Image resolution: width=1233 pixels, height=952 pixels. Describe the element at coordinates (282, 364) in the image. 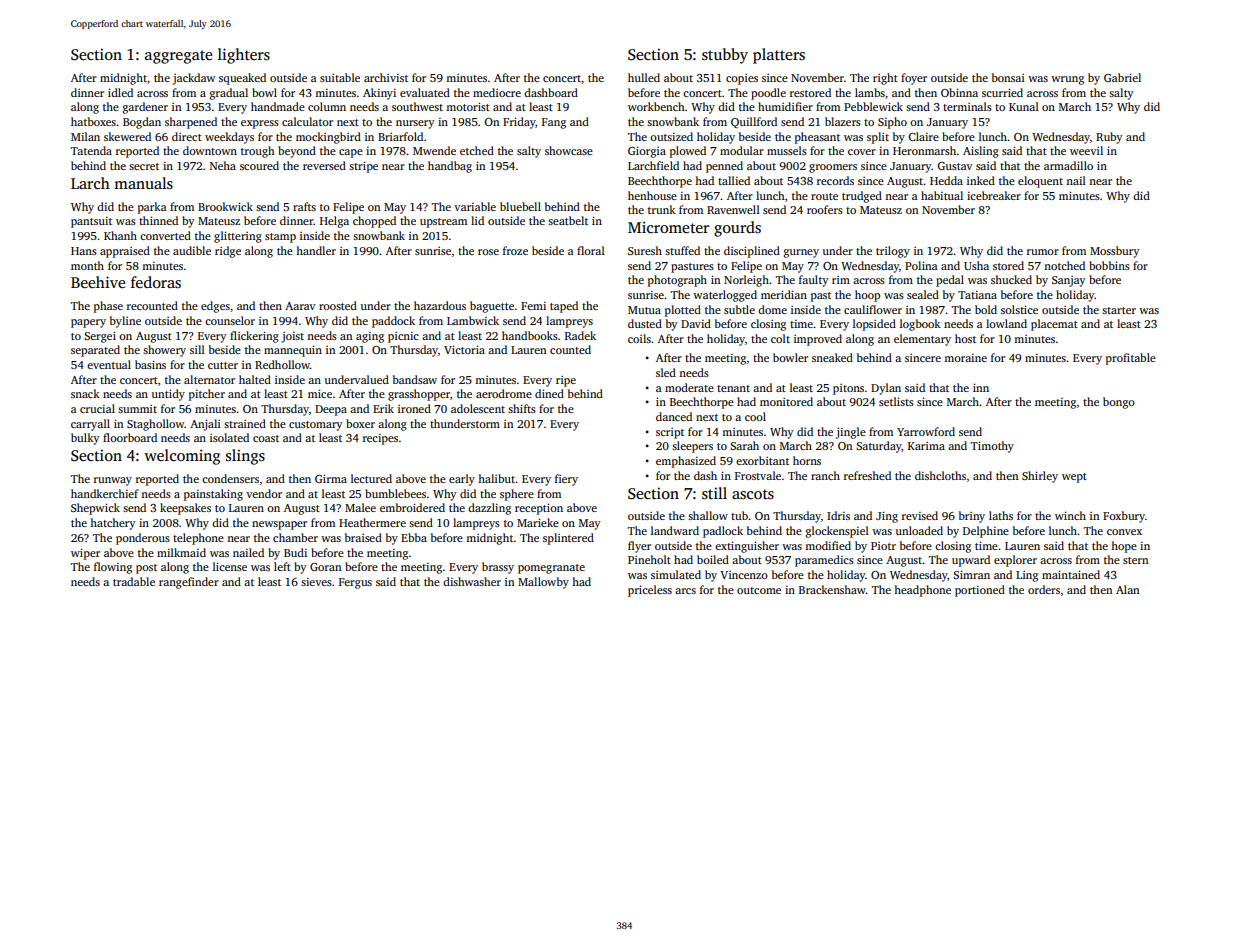

I see `Redhollow` at that location.
